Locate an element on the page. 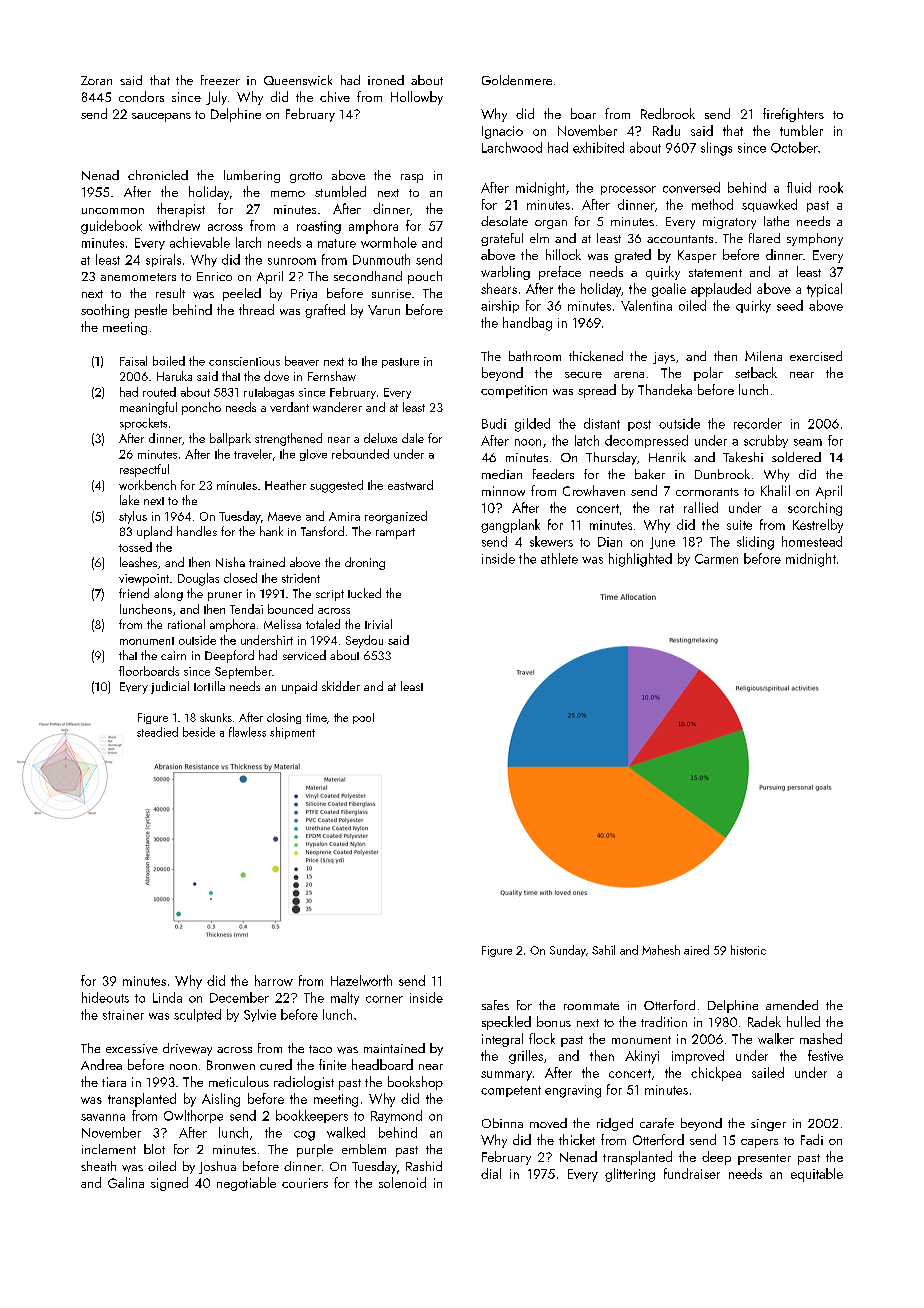  dale is located at coordinates (413, 438).
